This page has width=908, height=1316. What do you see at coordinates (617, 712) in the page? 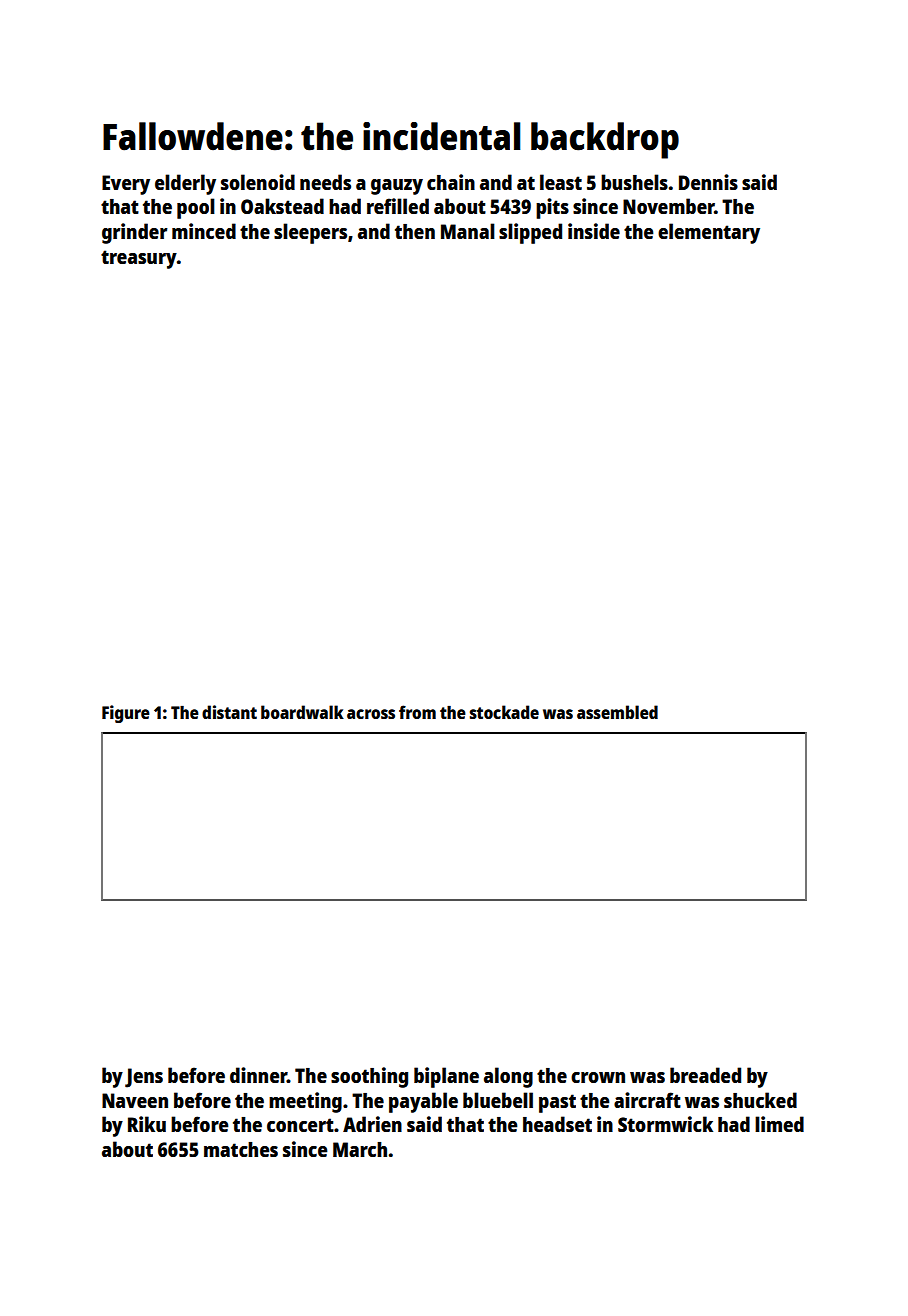
I see `assembled` at bounding box center [617, 712].
